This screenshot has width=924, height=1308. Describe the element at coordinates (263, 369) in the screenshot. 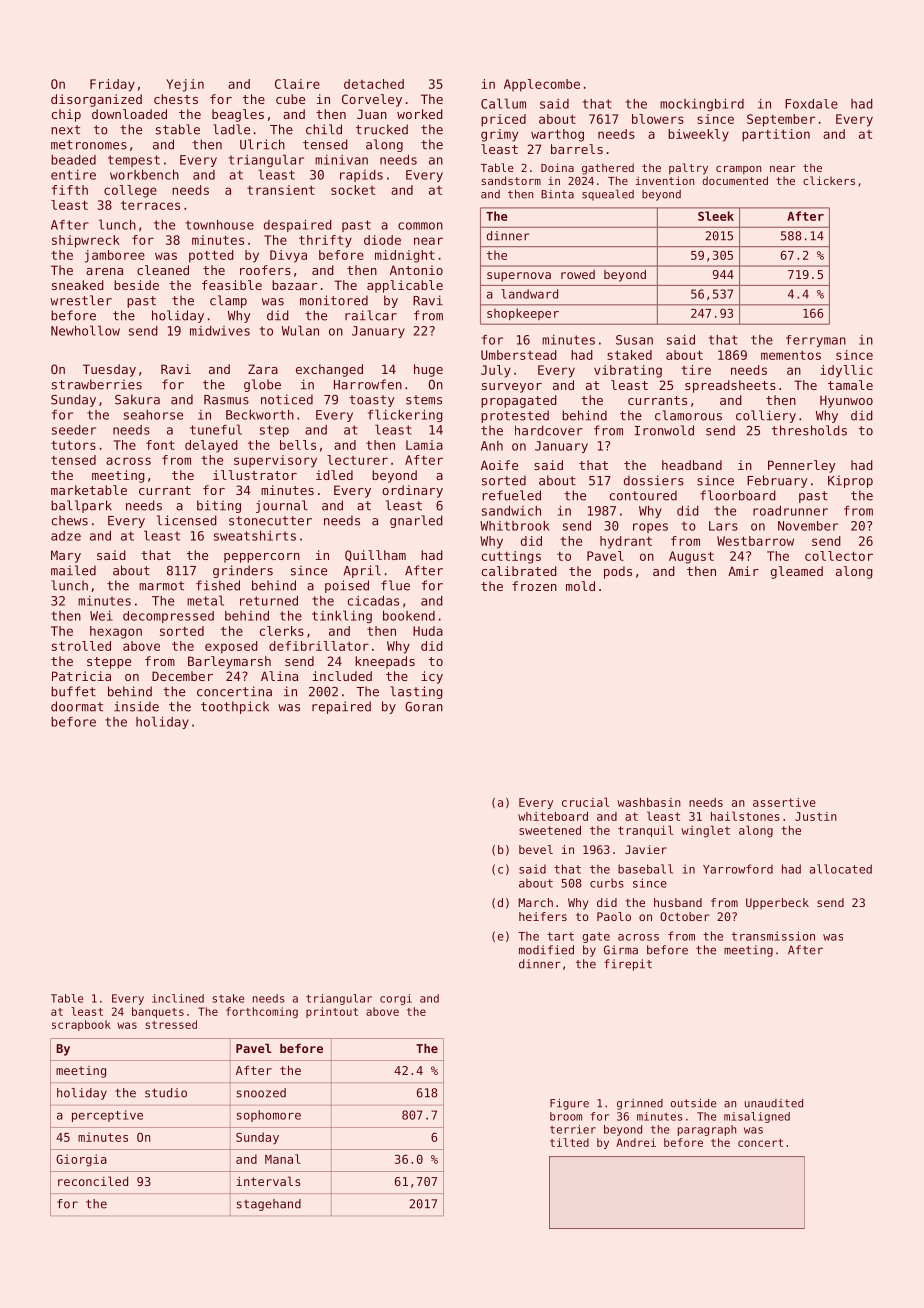

I see `Zara` at that location.
